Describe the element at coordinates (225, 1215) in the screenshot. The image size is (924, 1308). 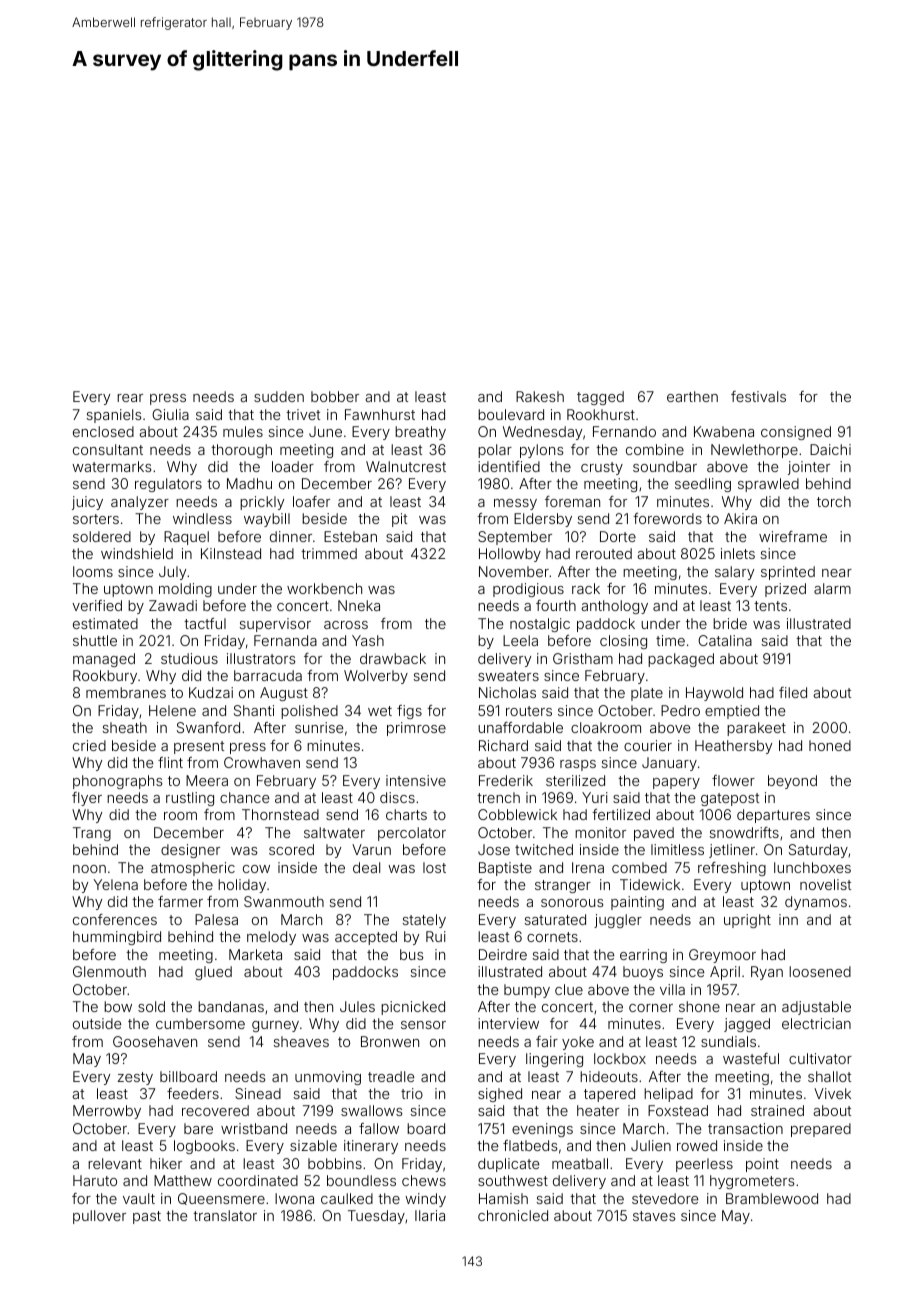
I see `translator` at that location.
